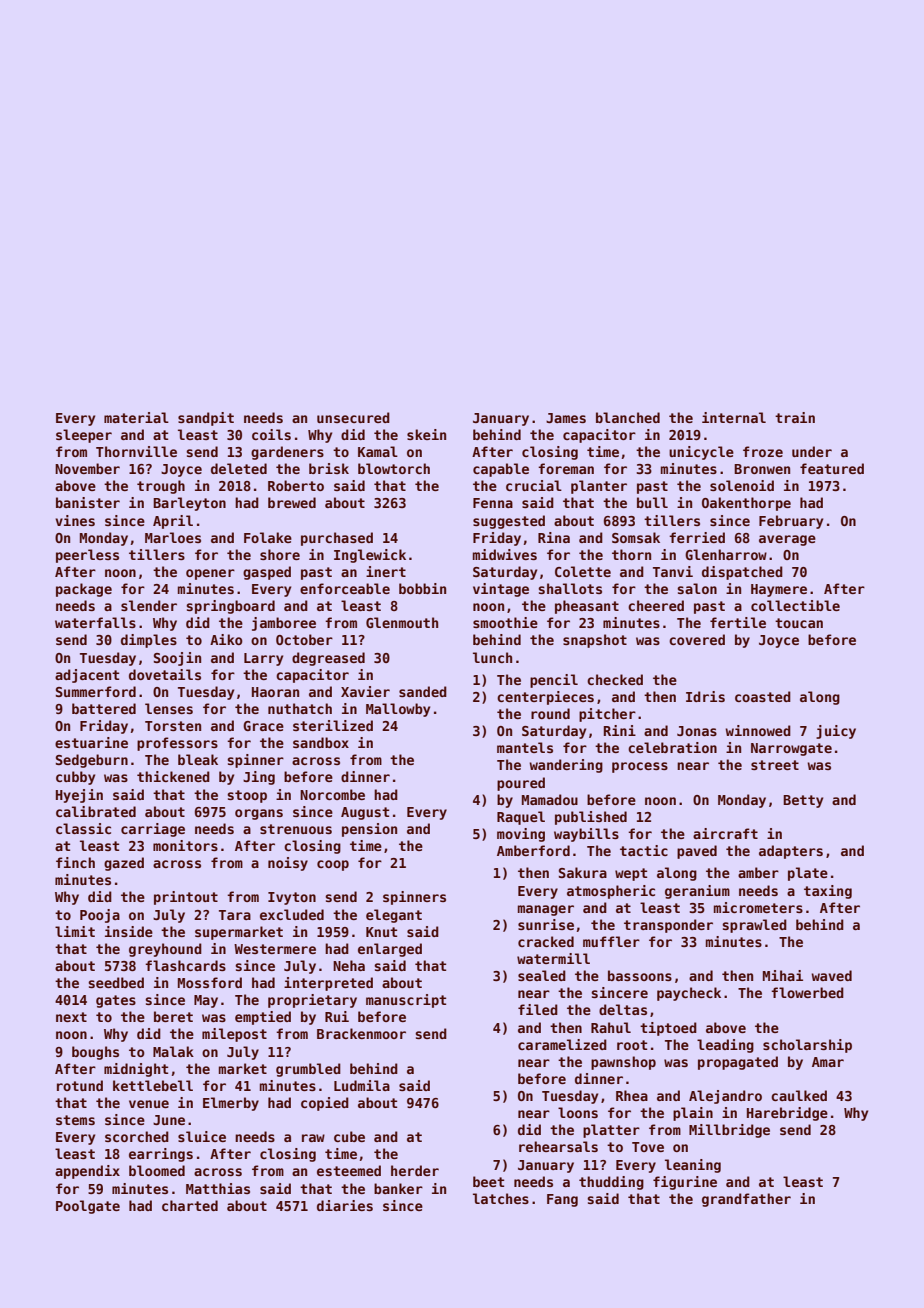 The height and width of the image is (1308, 924). What do you see at coordinates (509, 522) in the image?
I see `suggested` at bounding box center [509, 522].
